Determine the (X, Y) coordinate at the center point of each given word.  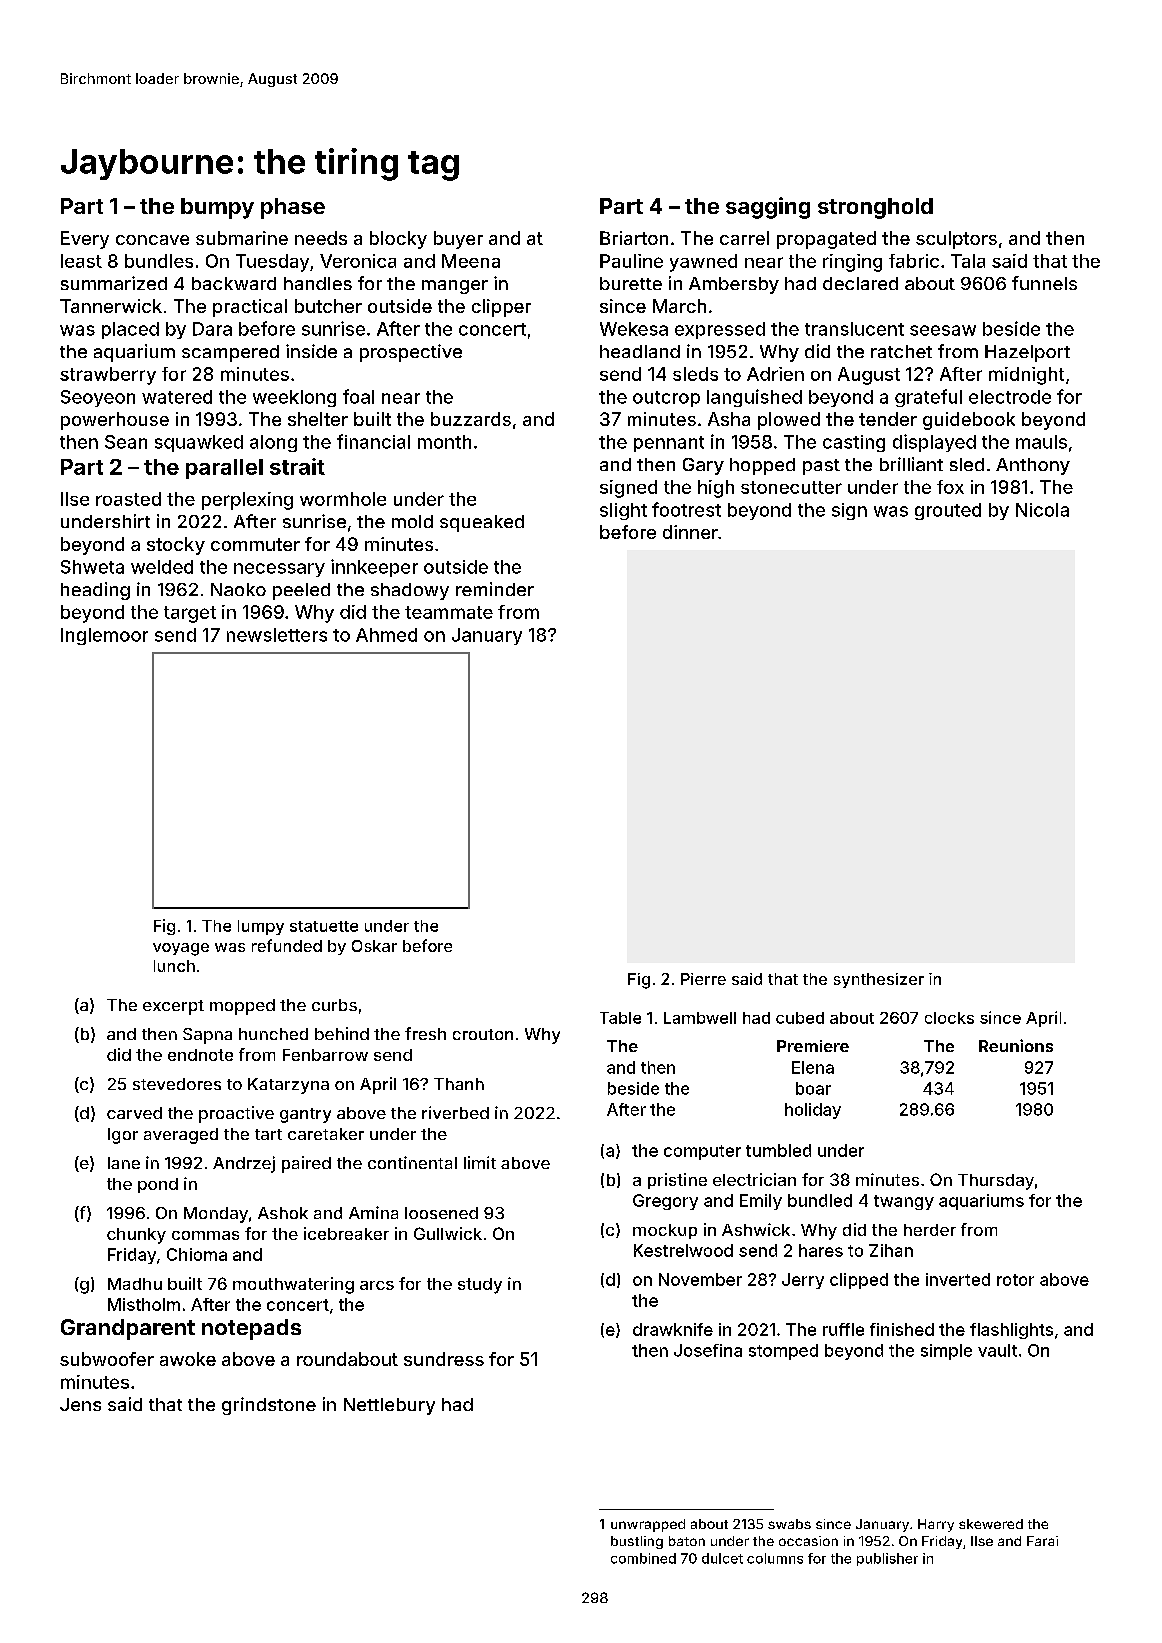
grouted (948, 511)
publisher (887, 1559)
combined (643, 1558)
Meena (471, 261)
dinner (690, 532)
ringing (852, 263)
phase (293, 208)
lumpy (261, 927)
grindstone (269, 1406)
